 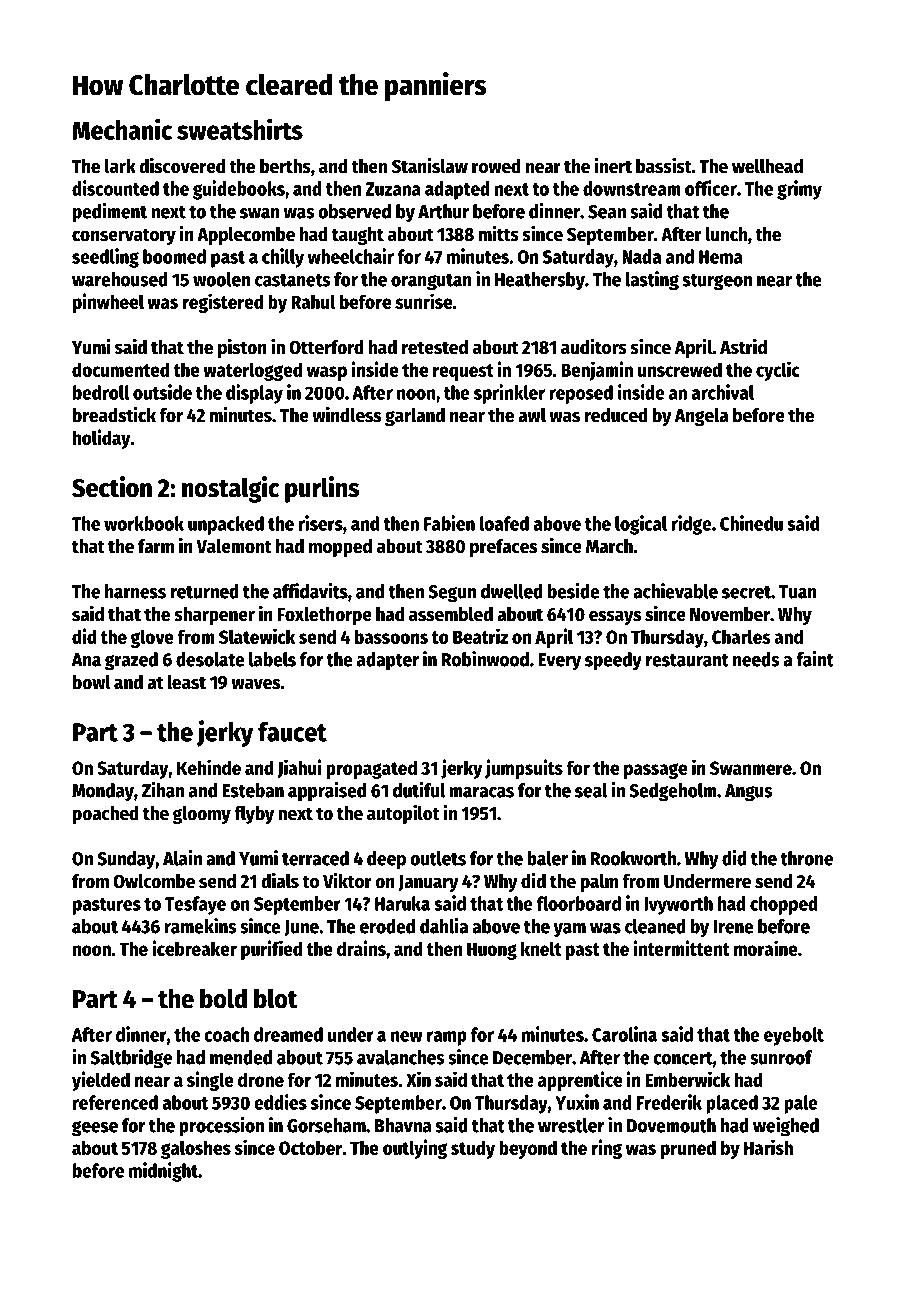 What do you see at coordinates (751, 523) in the image?
I see `Chinedu` at bounding box center [751, 523].
